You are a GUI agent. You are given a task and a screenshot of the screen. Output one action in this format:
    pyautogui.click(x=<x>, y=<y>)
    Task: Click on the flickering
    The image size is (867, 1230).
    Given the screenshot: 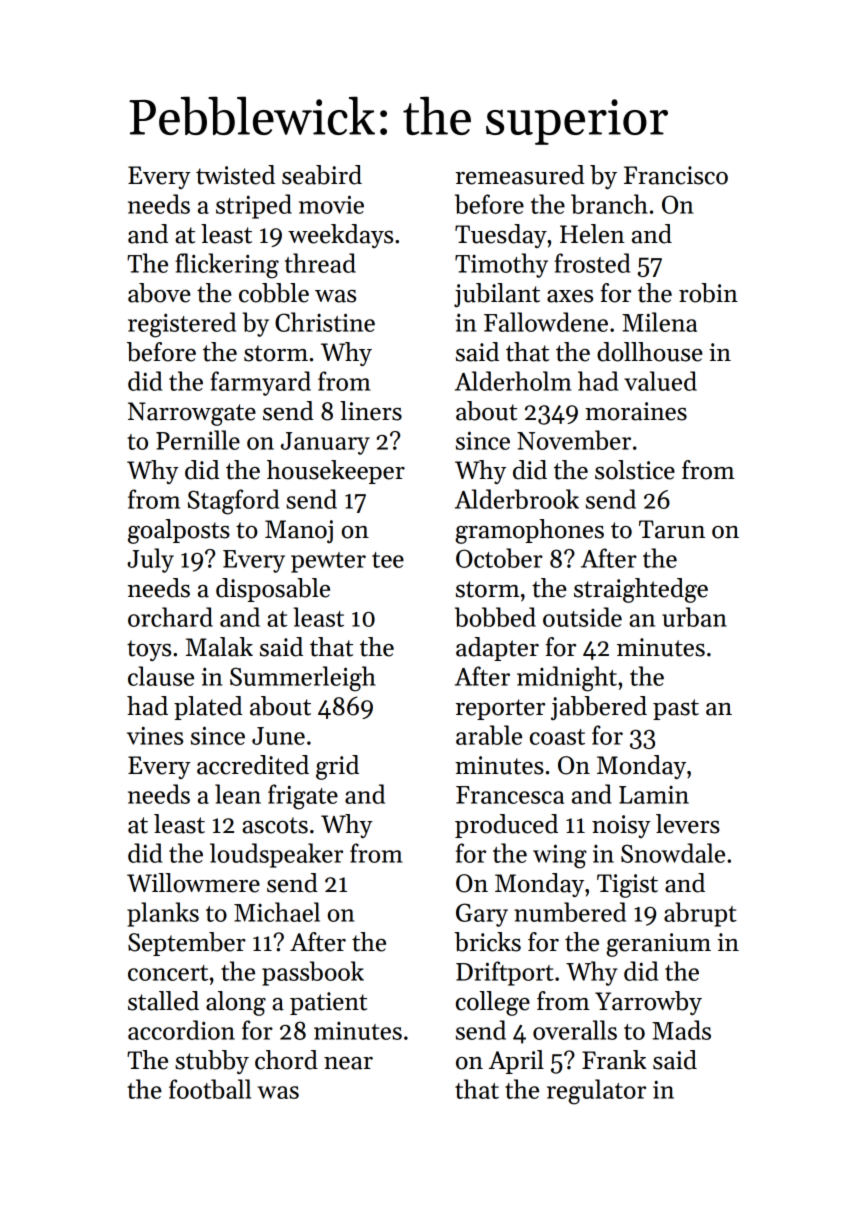 What is the action you would take?
    pyautogui.click(x=227, y=266)
